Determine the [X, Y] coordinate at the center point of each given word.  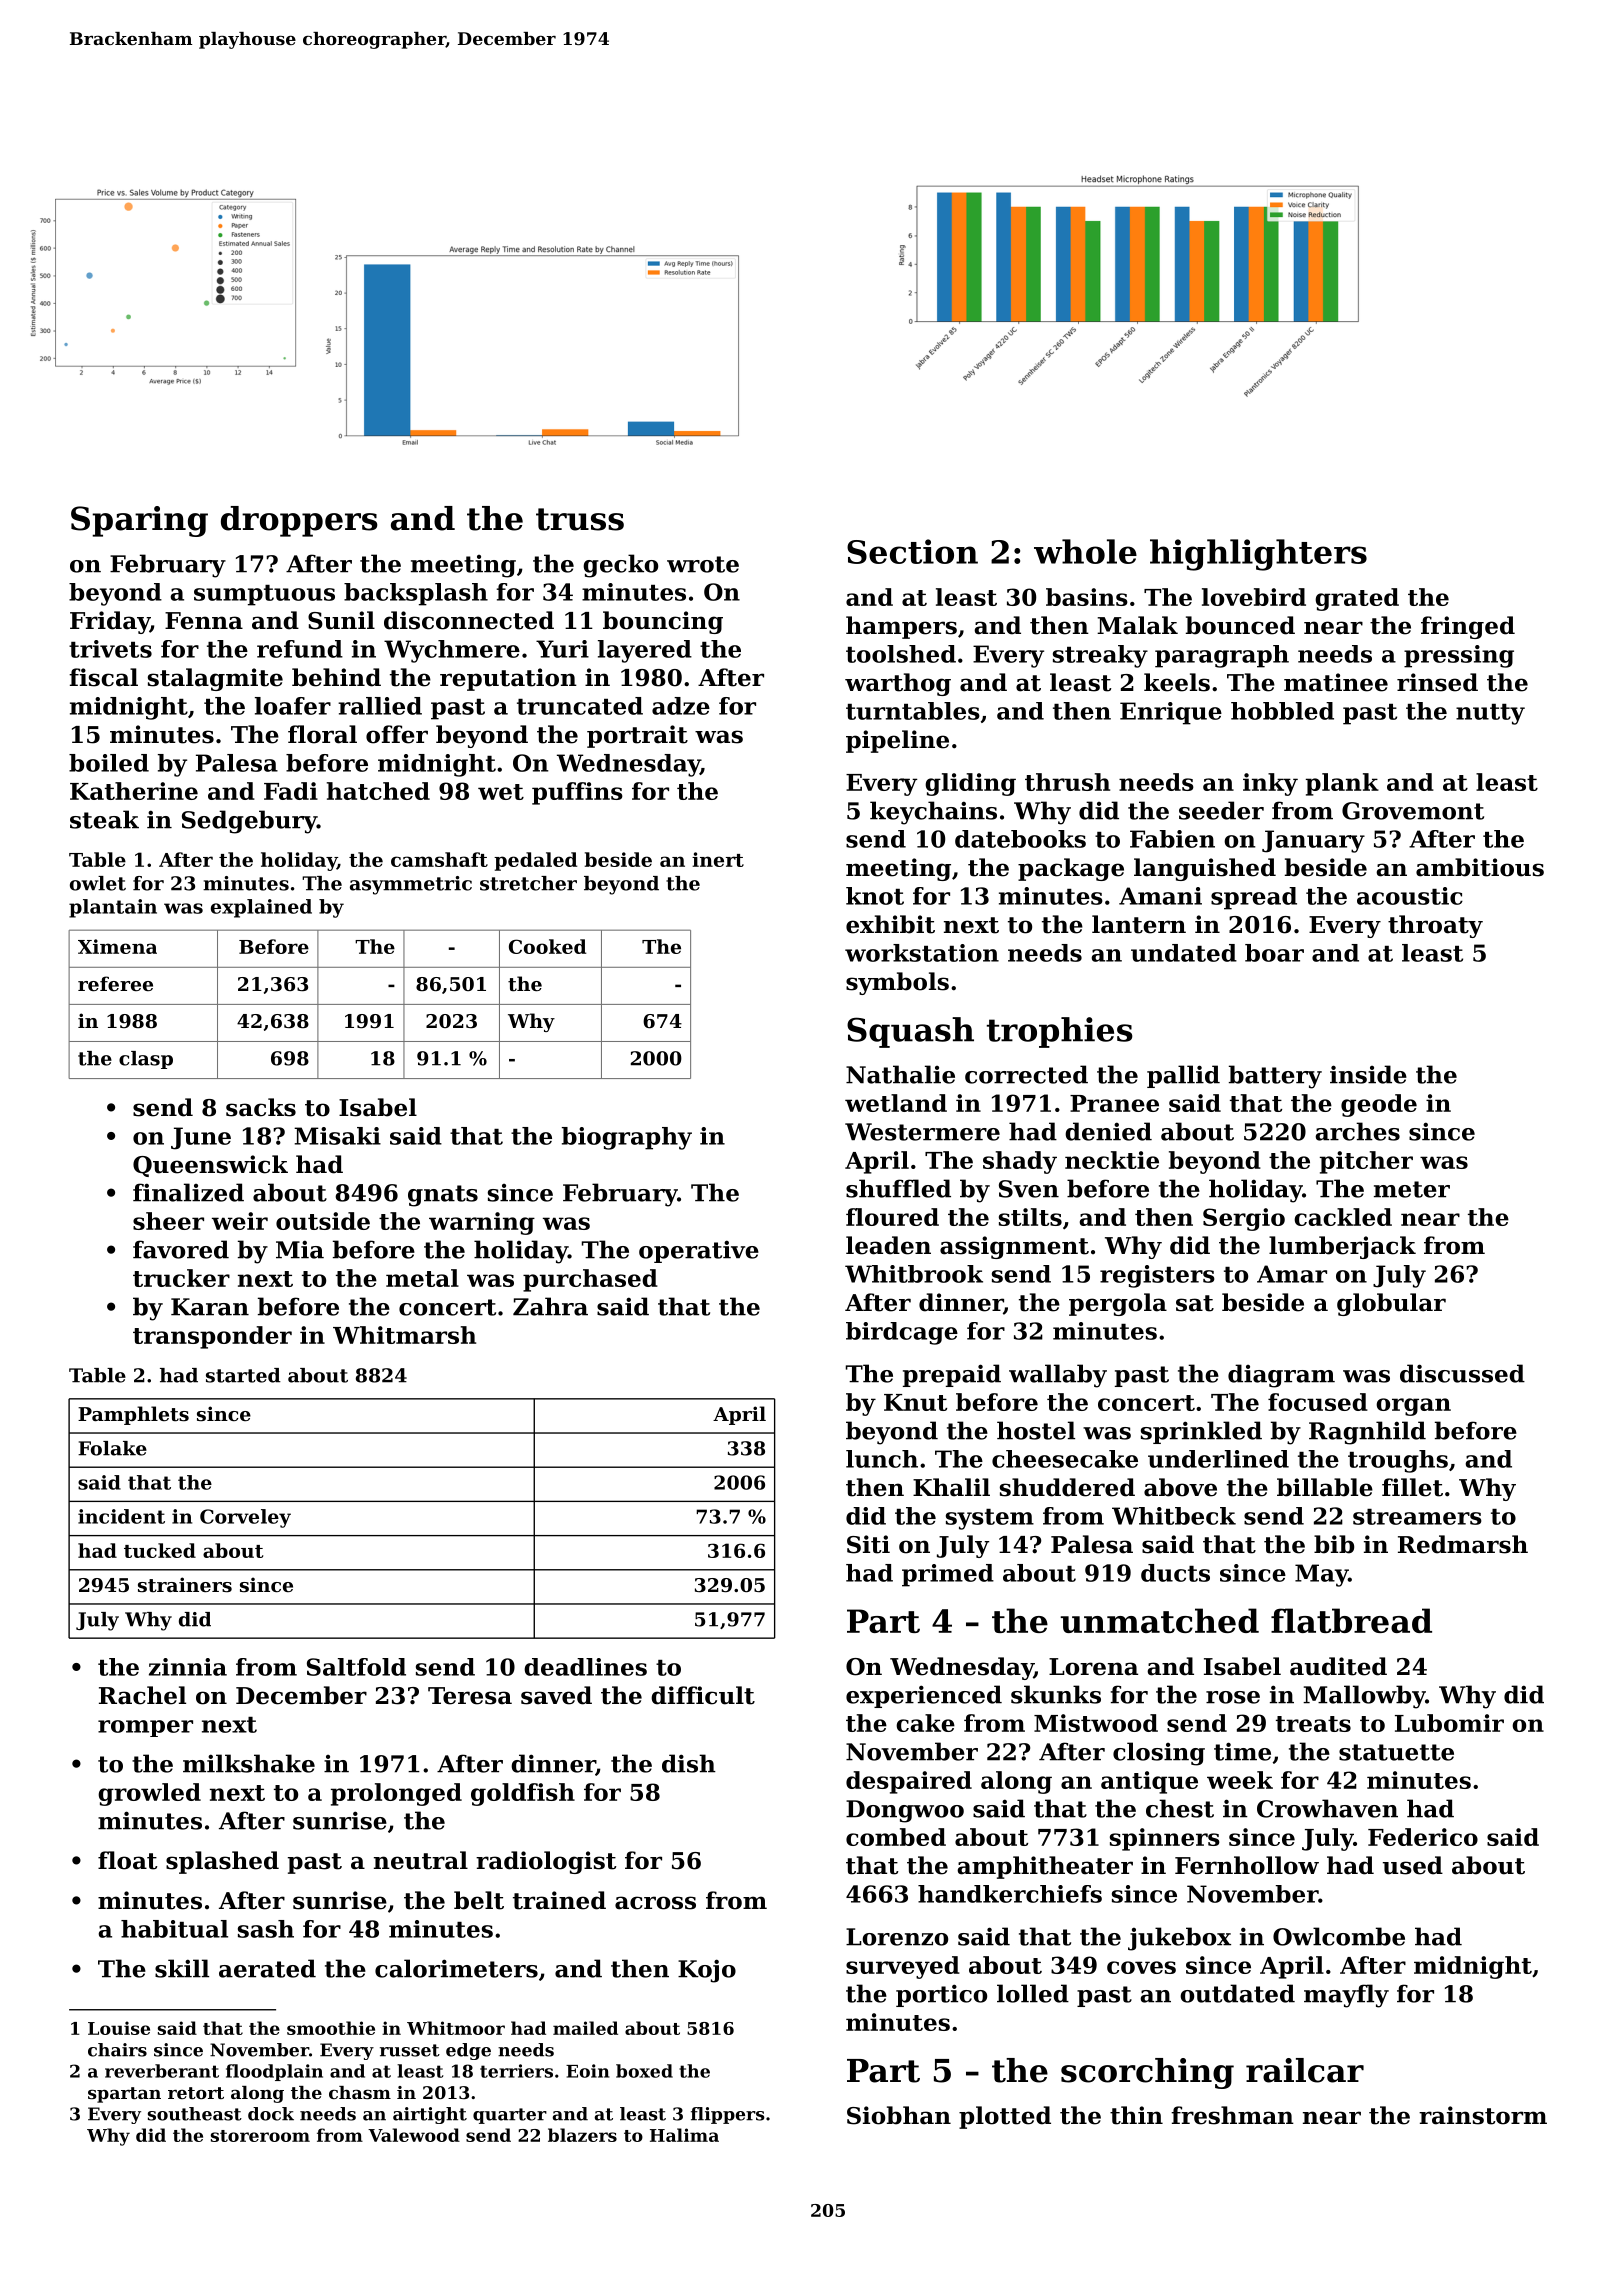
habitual [174, 1929]
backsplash [416, 594]
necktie [1112, 1160]
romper [145, 1728]
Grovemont [1413, 811]
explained [261, 908]
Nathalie [900, 1074]
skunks [1056, 1694]
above [1180, 1487]
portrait [637, 736]
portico [941, 1995]
